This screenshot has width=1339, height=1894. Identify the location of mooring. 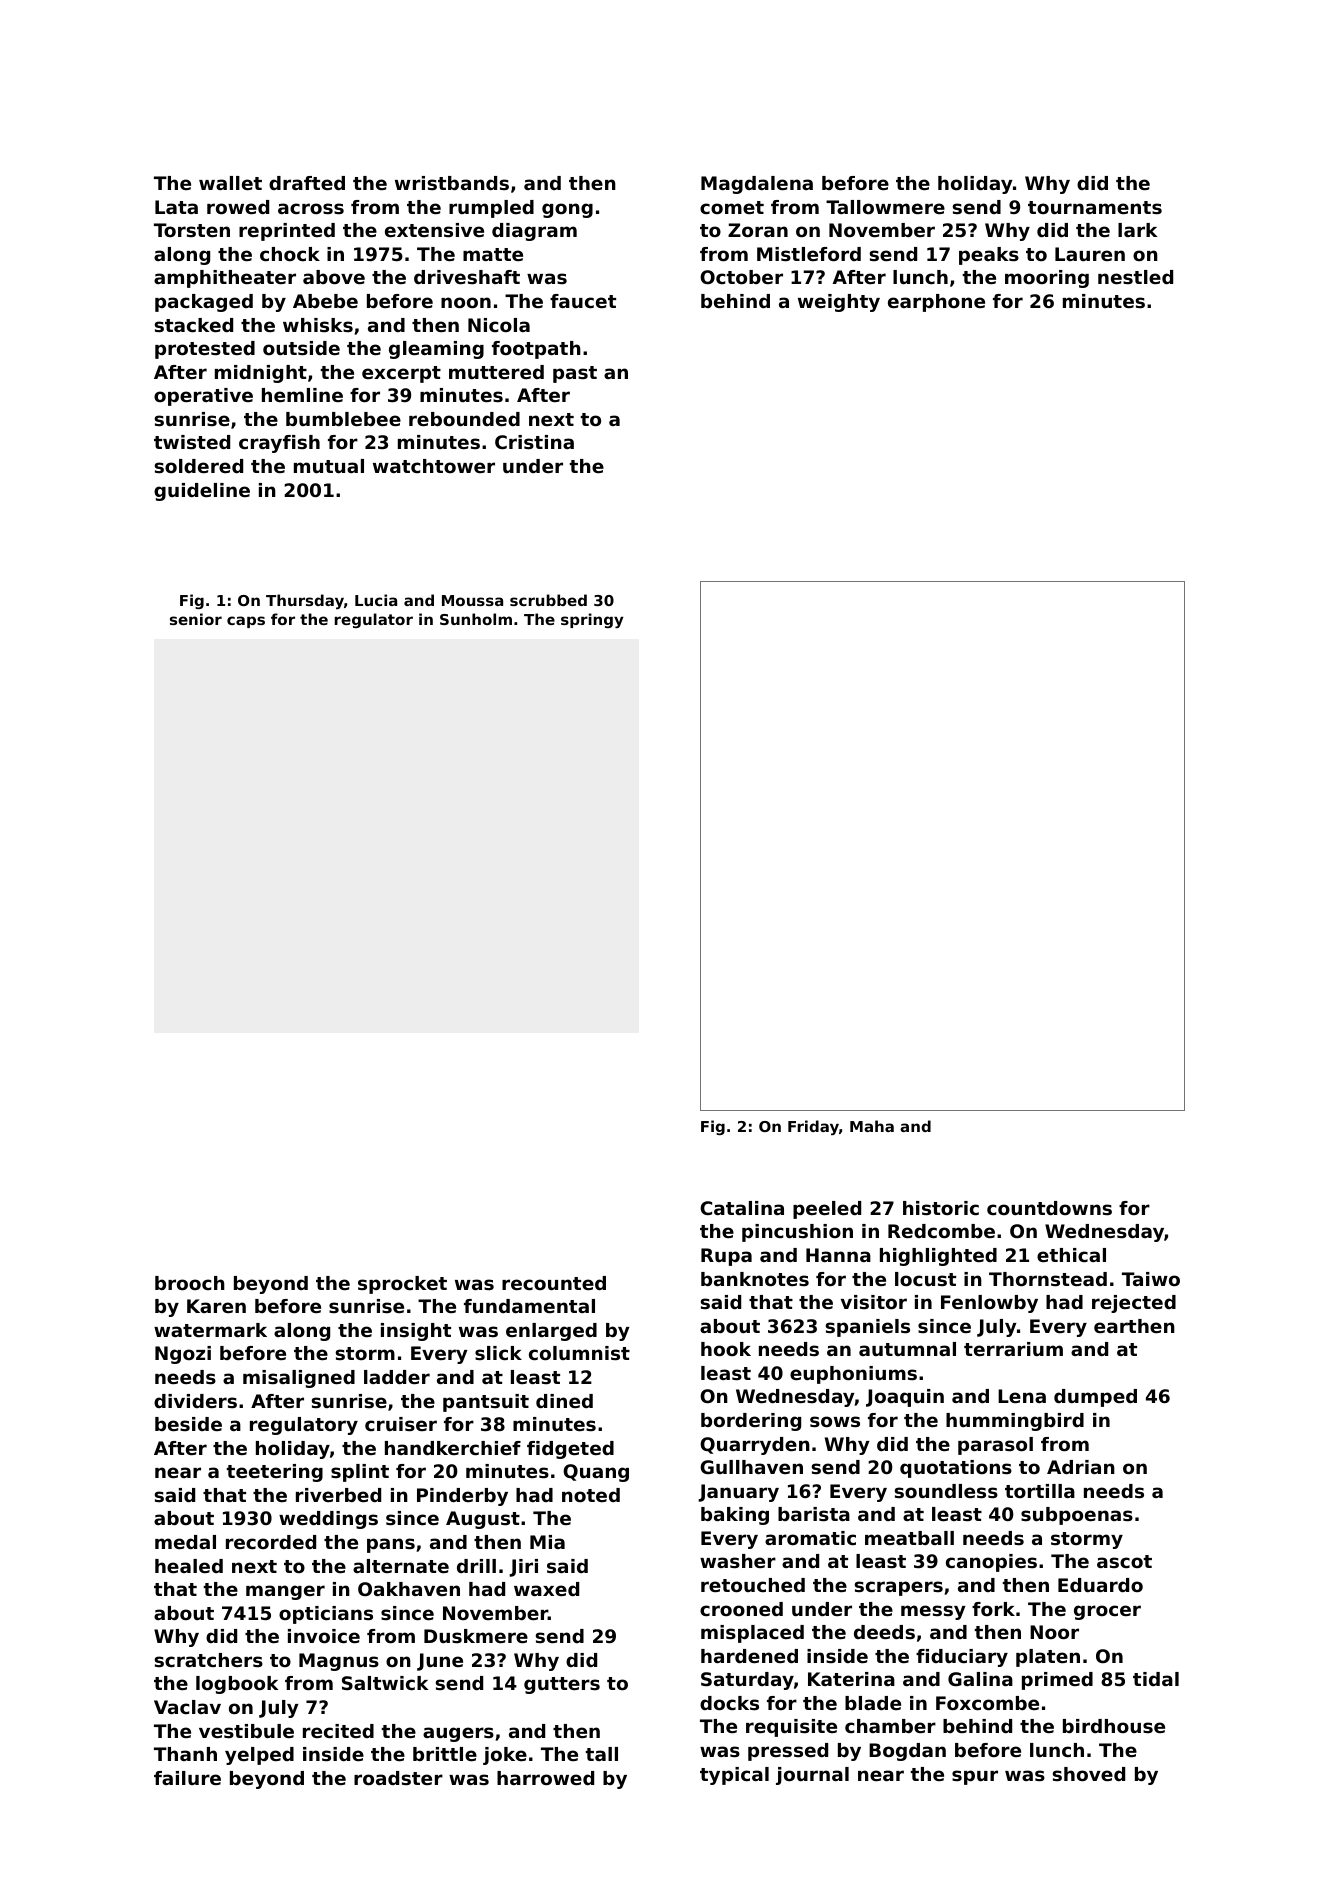
(1047, 279).
